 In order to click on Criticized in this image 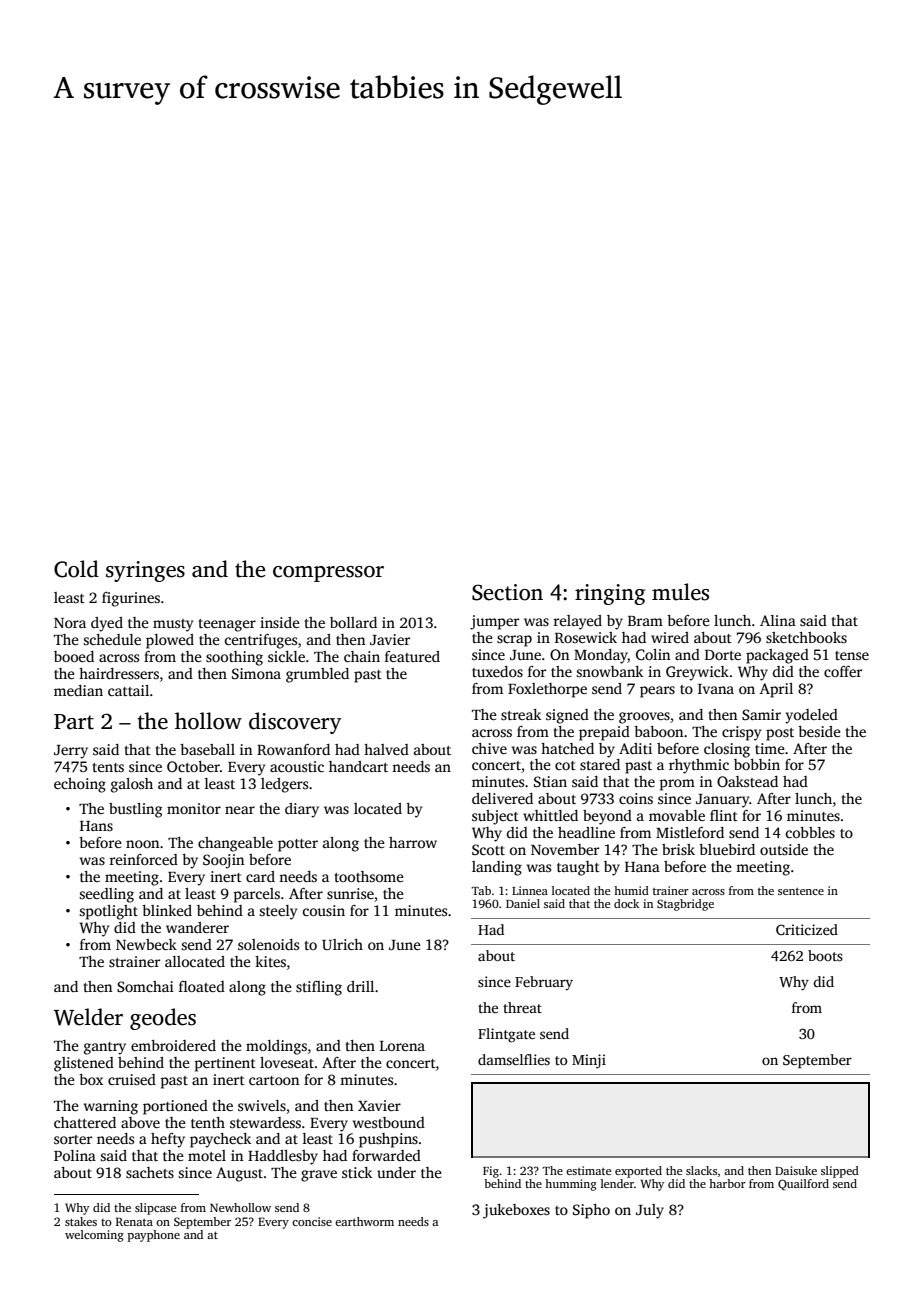, I will do `click(807, 929)`.
